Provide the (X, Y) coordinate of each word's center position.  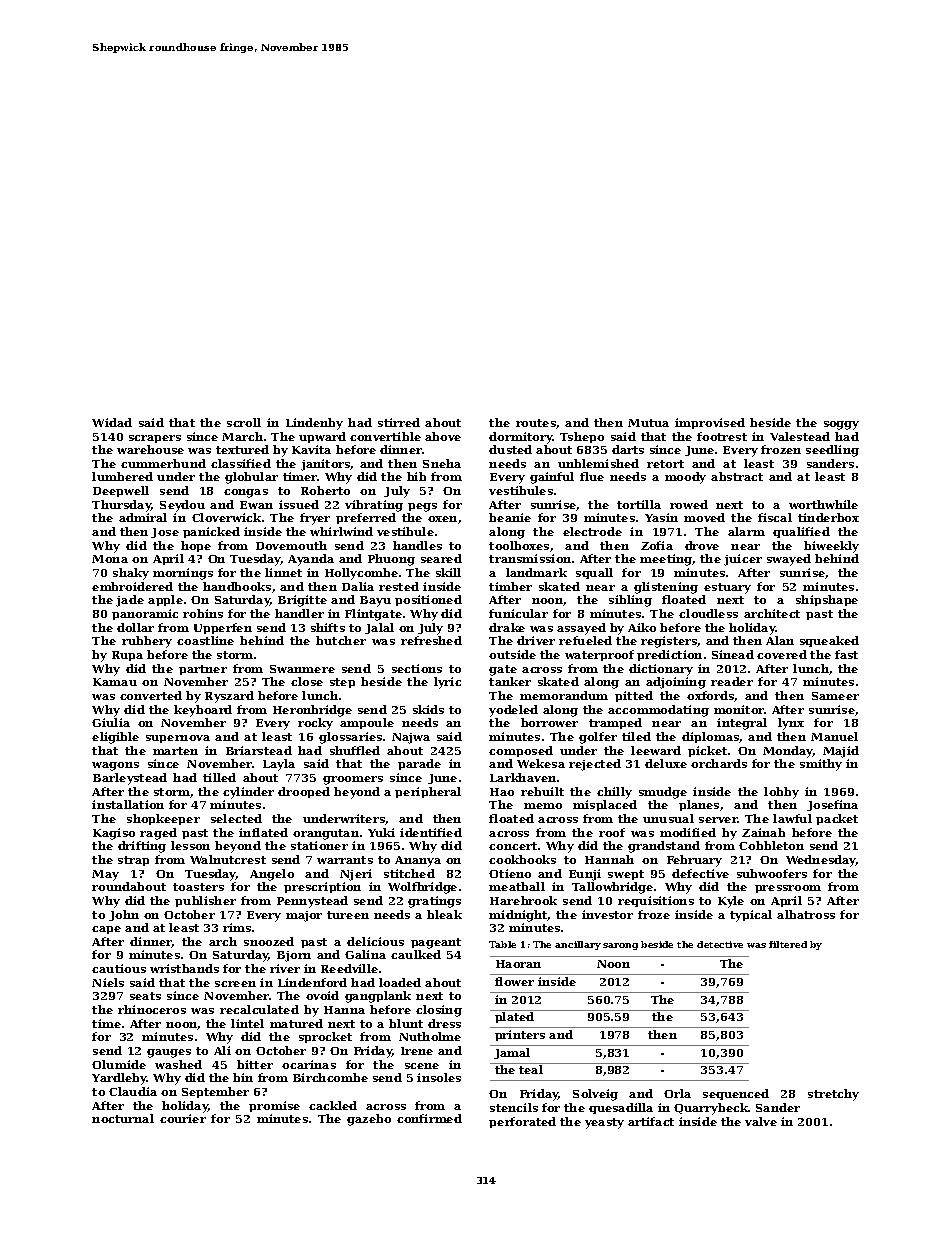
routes (536, 423)
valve (761, 1121)
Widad (112, 422)
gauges (169, 1053)
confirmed (429, 1118)
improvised (710, 423)
